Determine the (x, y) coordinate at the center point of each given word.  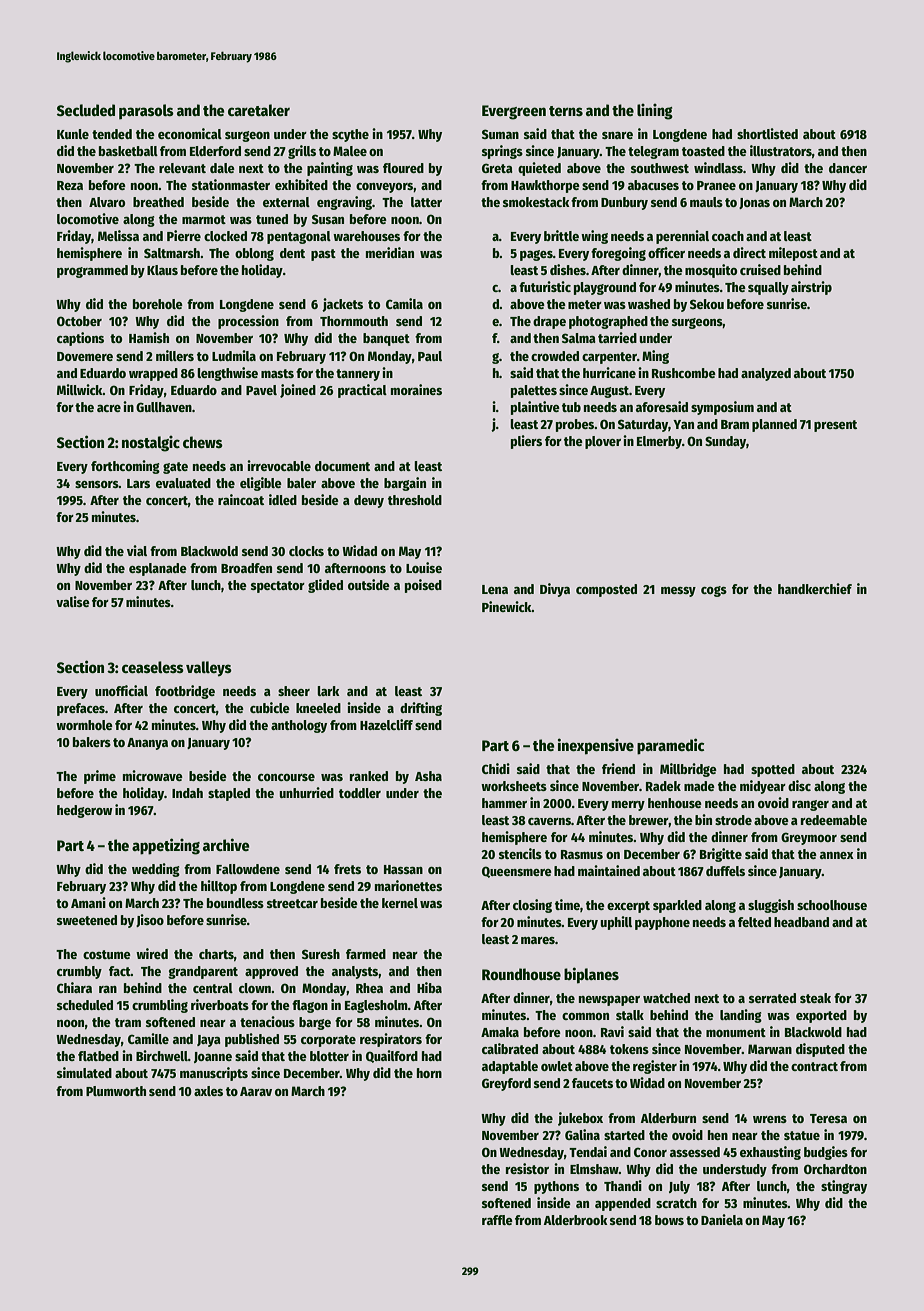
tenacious (267, 1021)
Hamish (149, 337)
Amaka (500, 1032)
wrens (770, 1119)
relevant (182, 168)
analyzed (766, 374)
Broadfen (246, 568)
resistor (527, 1168)
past (323, 255)
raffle (497, 1220)
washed (649, 304)
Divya (555, 590)
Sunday (725, 442)
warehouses (366, 236)
